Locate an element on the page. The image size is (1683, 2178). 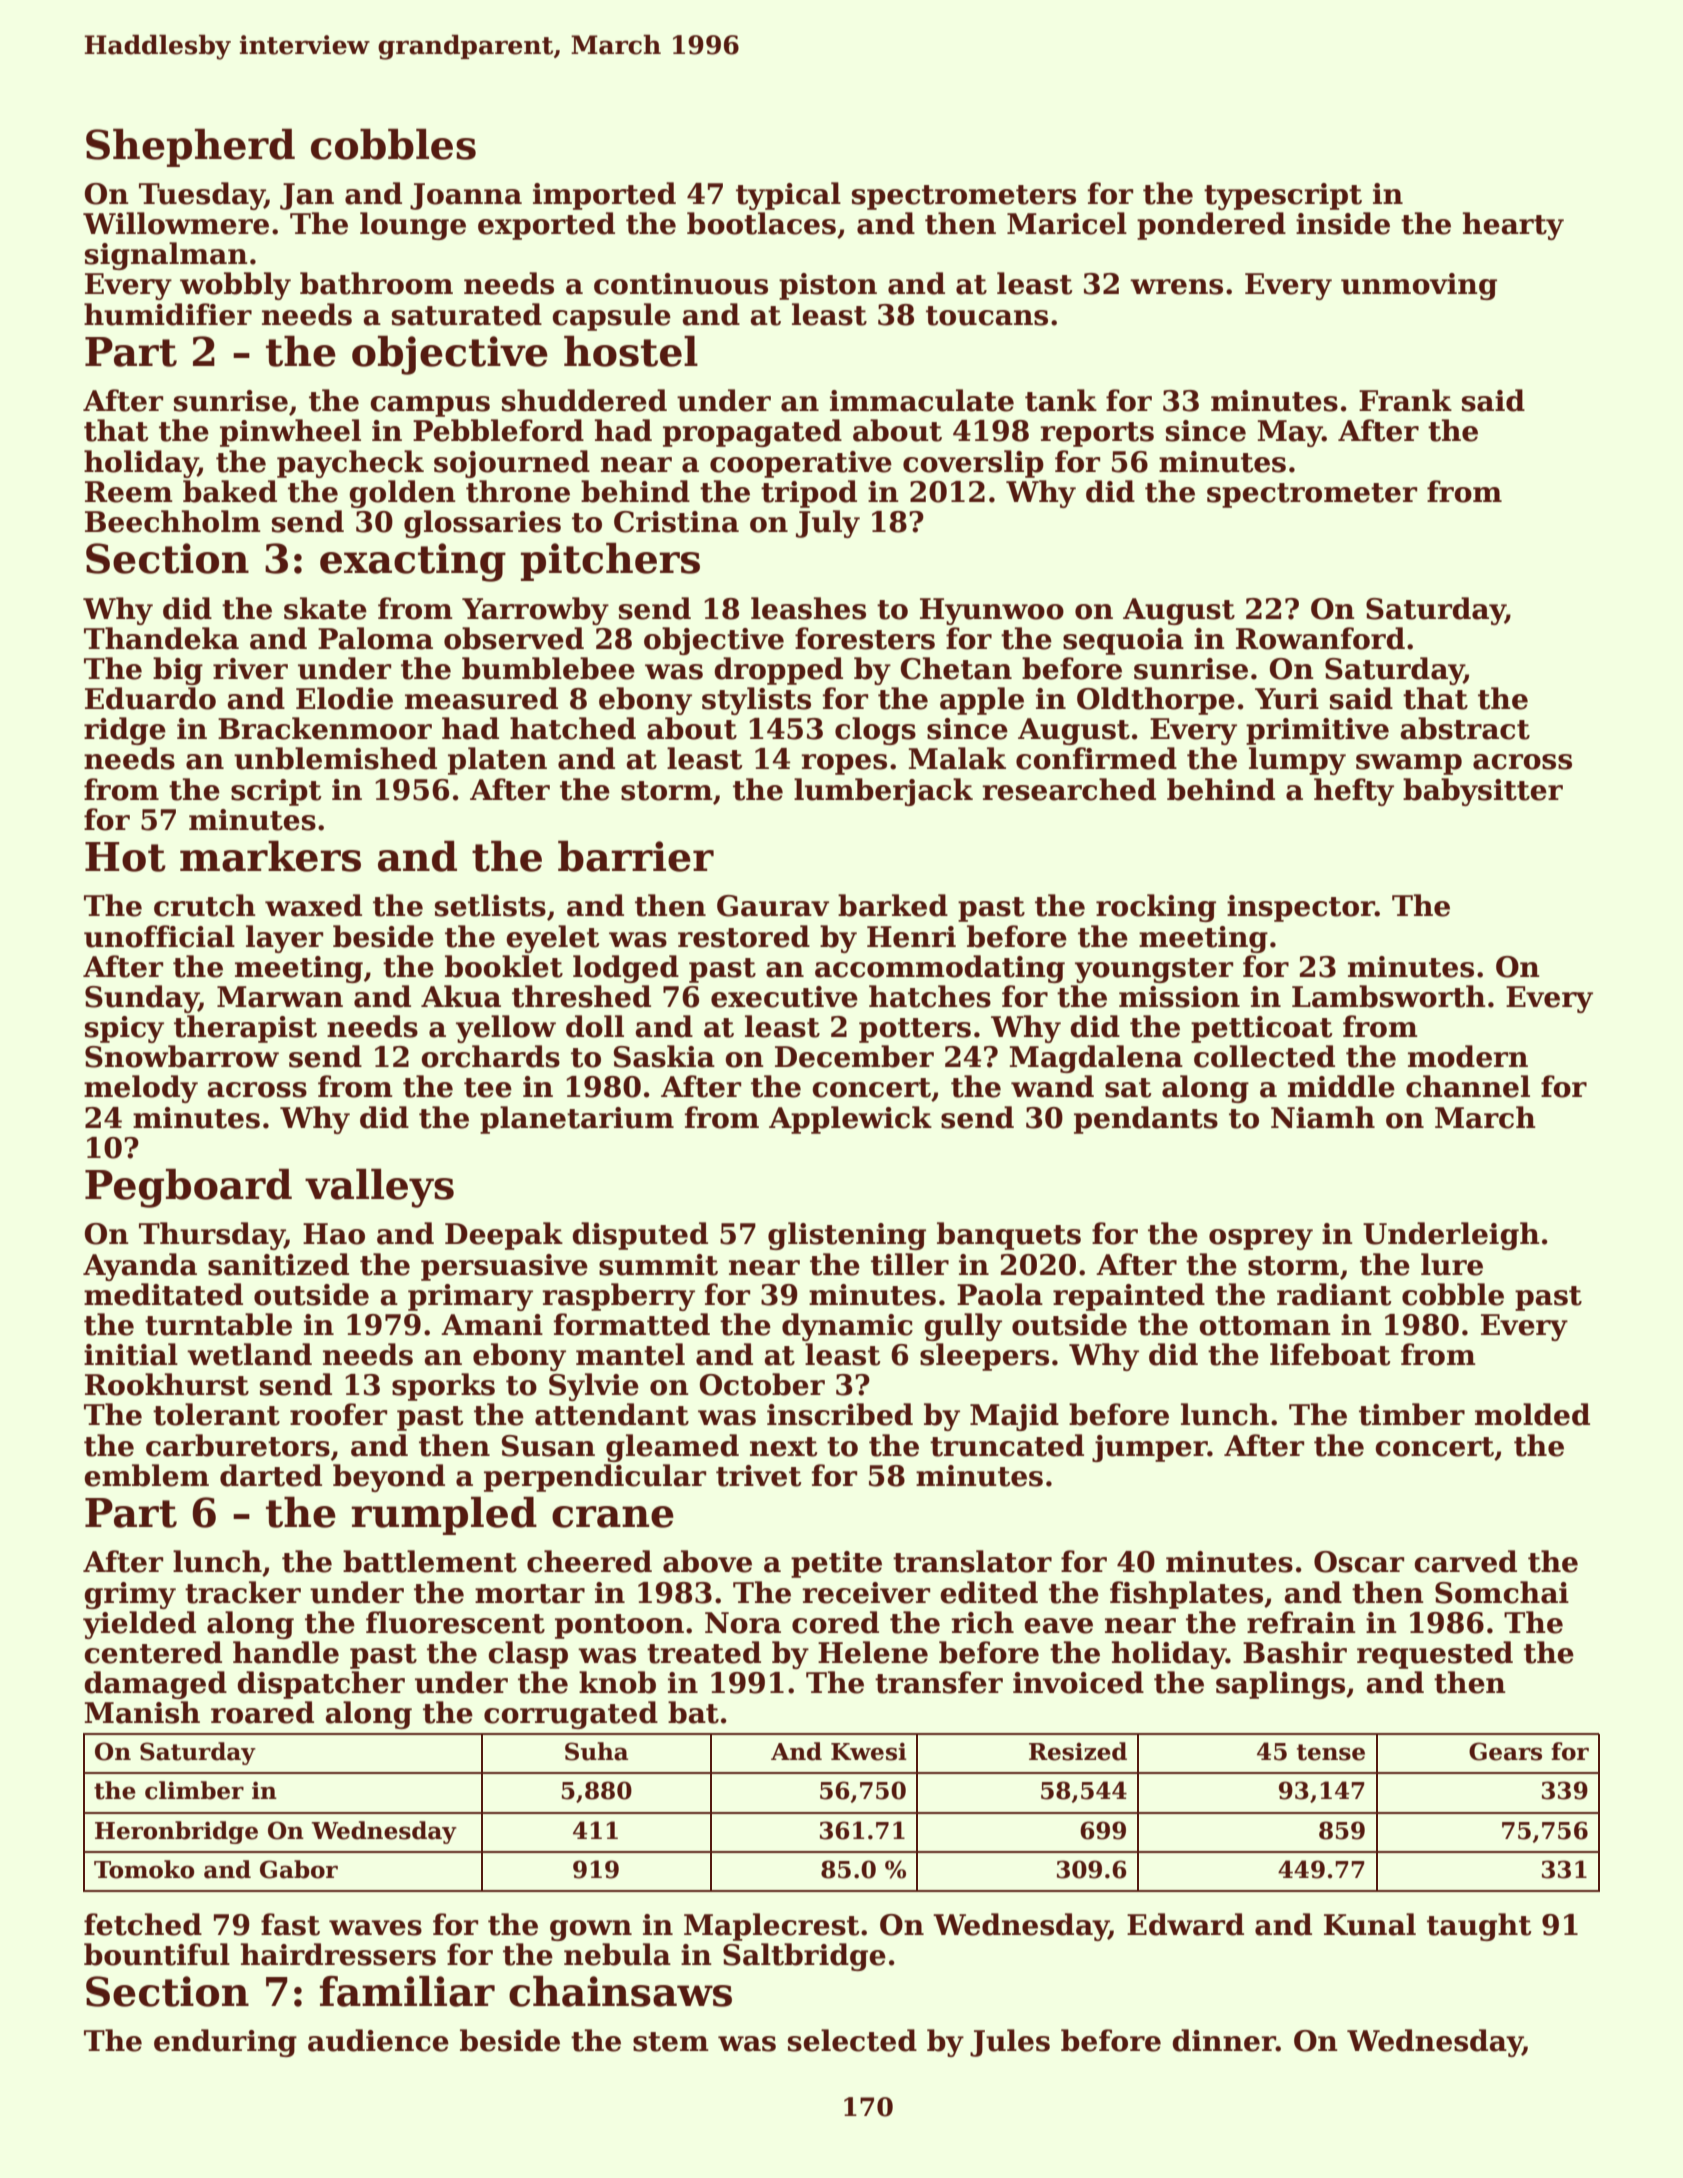
tracker is located at coordinates (243, 1592).
